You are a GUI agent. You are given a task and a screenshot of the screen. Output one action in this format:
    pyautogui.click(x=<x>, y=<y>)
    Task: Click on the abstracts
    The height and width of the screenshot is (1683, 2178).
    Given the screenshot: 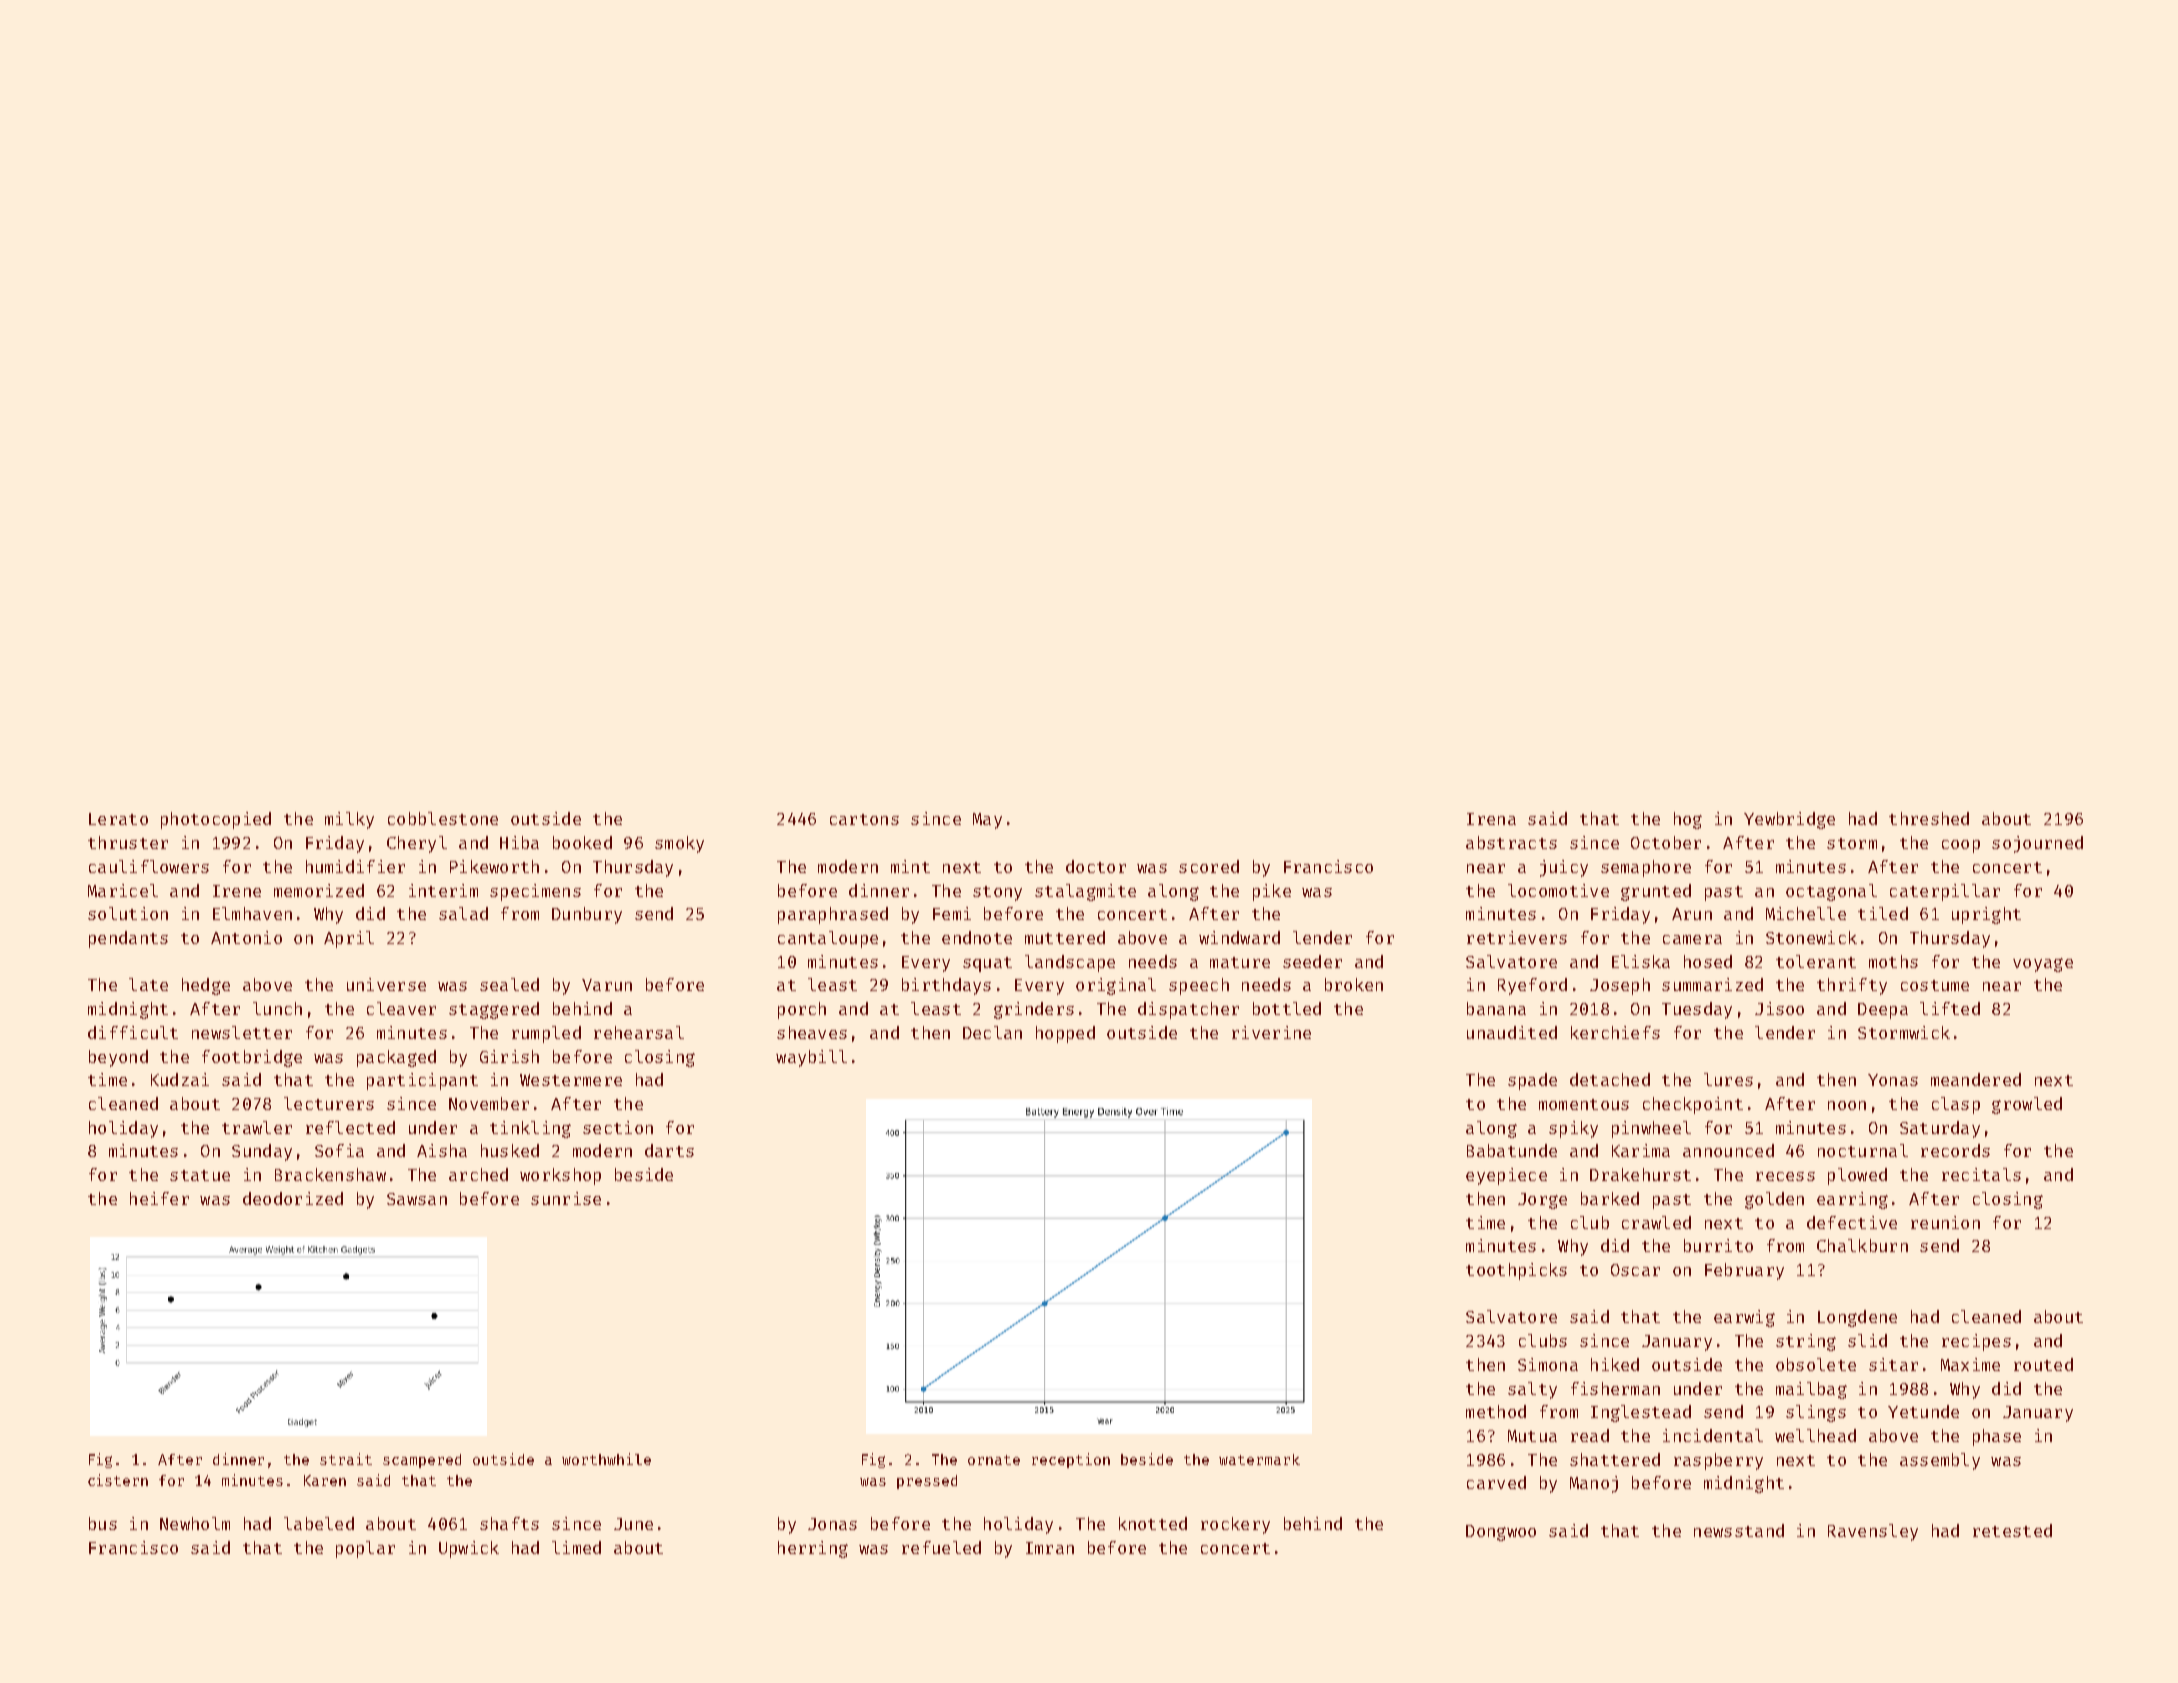 What is the action you would take?
    pyautogui.click(x=1511, y=842)
